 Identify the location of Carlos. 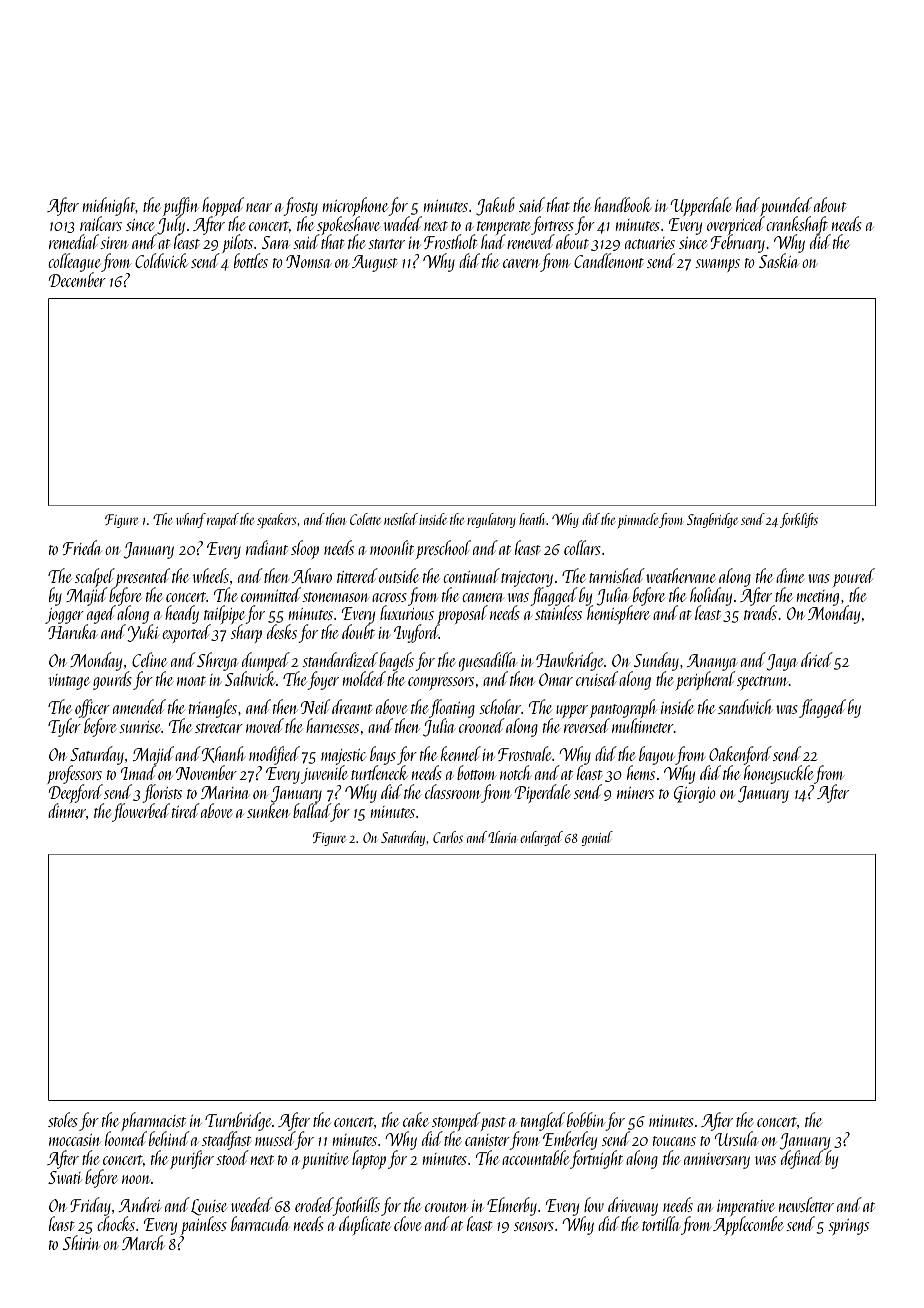
(448, 837).
